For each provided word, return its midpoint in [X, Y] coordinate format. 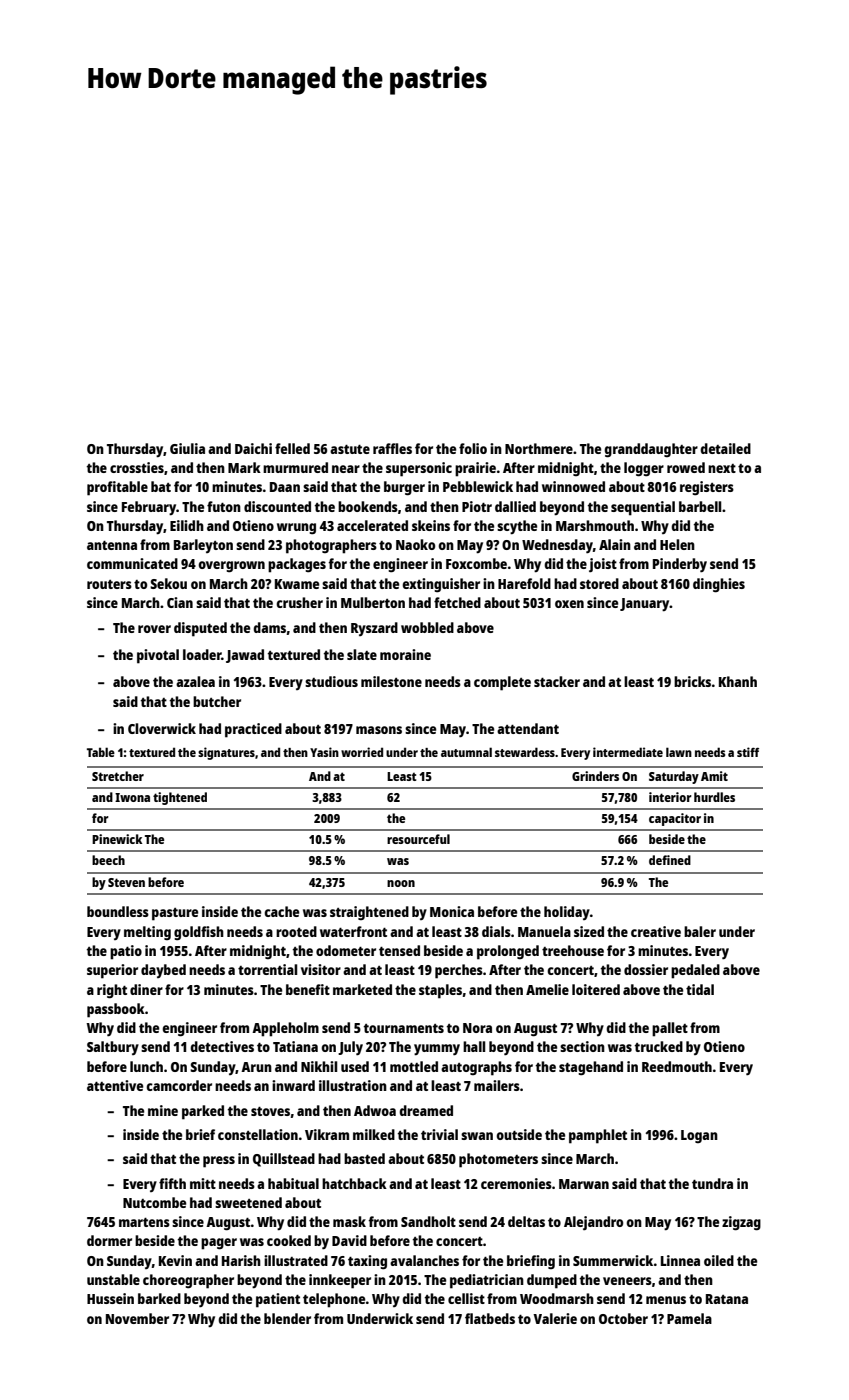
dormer [109, 1240]
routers [109, 584]
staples [440, 991]
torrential [267, 969]
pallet [670, 1029]
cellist [466, 1298]
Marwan [584, 1184]
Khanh [738, 681]
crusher [299, 602]
